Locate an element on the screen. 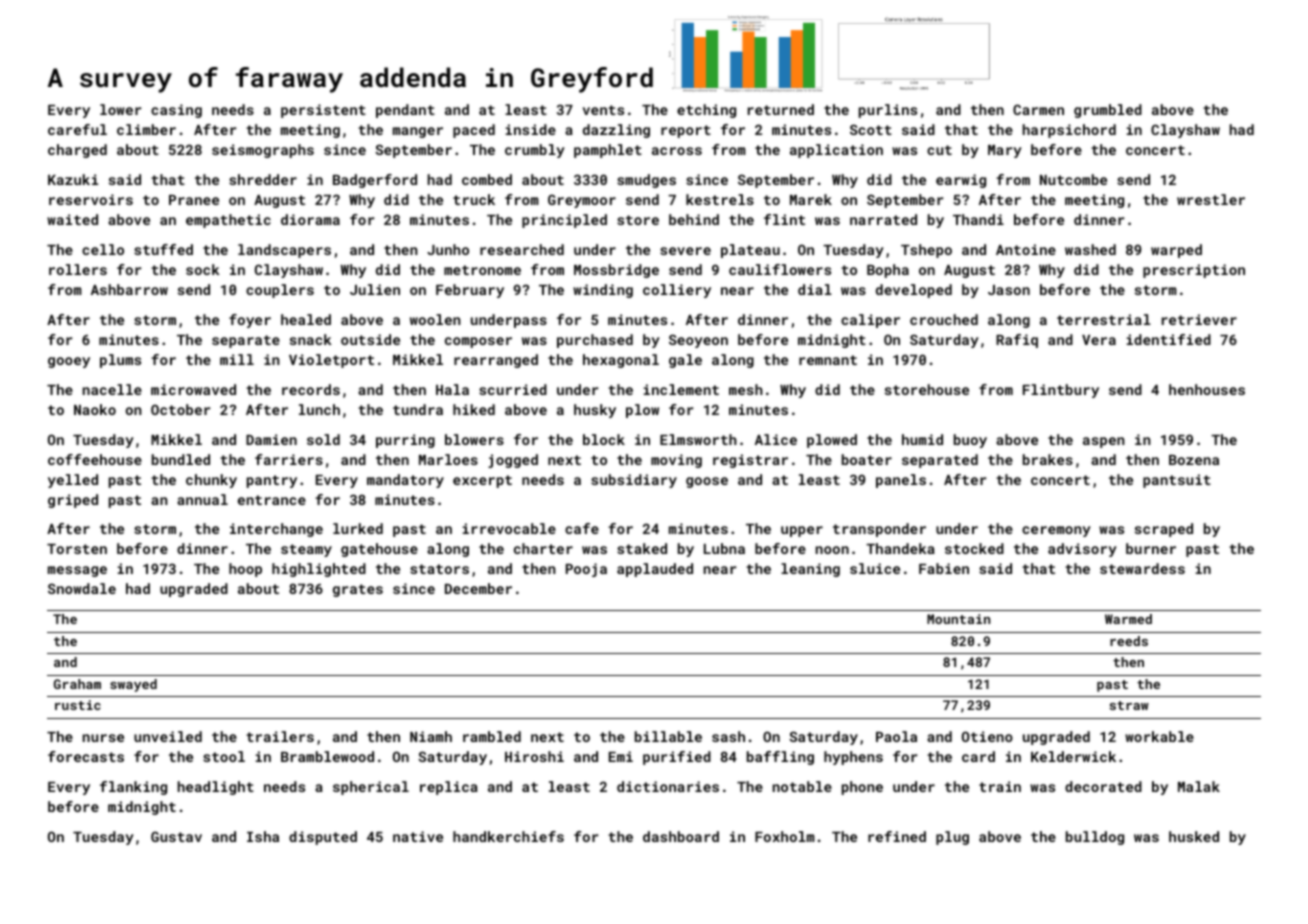 The height and width of the screenshot is (924, 1308). aspen is located at coordinates (1104, 442).
